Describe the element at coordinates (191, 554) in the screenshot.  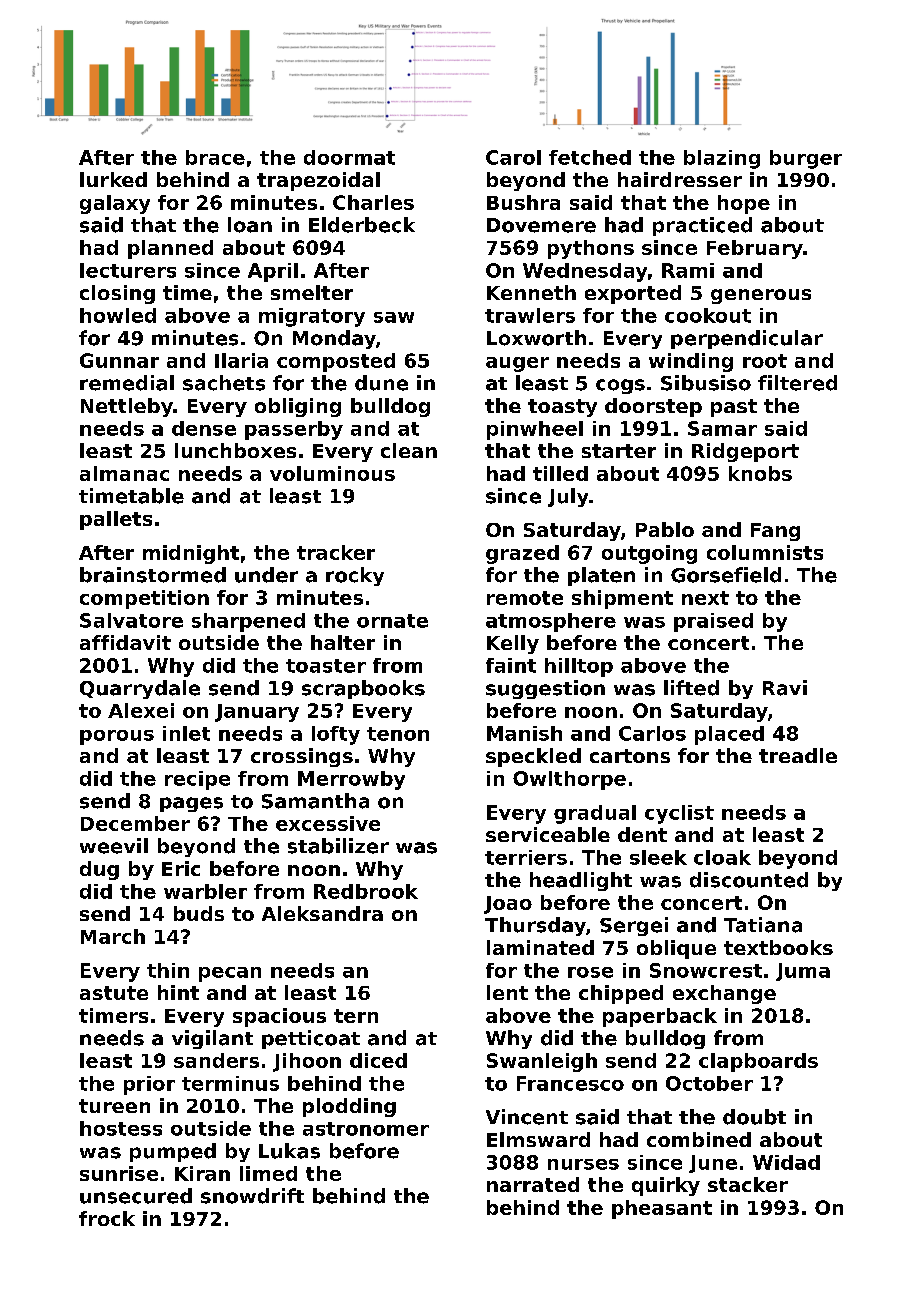
I see `midnight` at that location.
